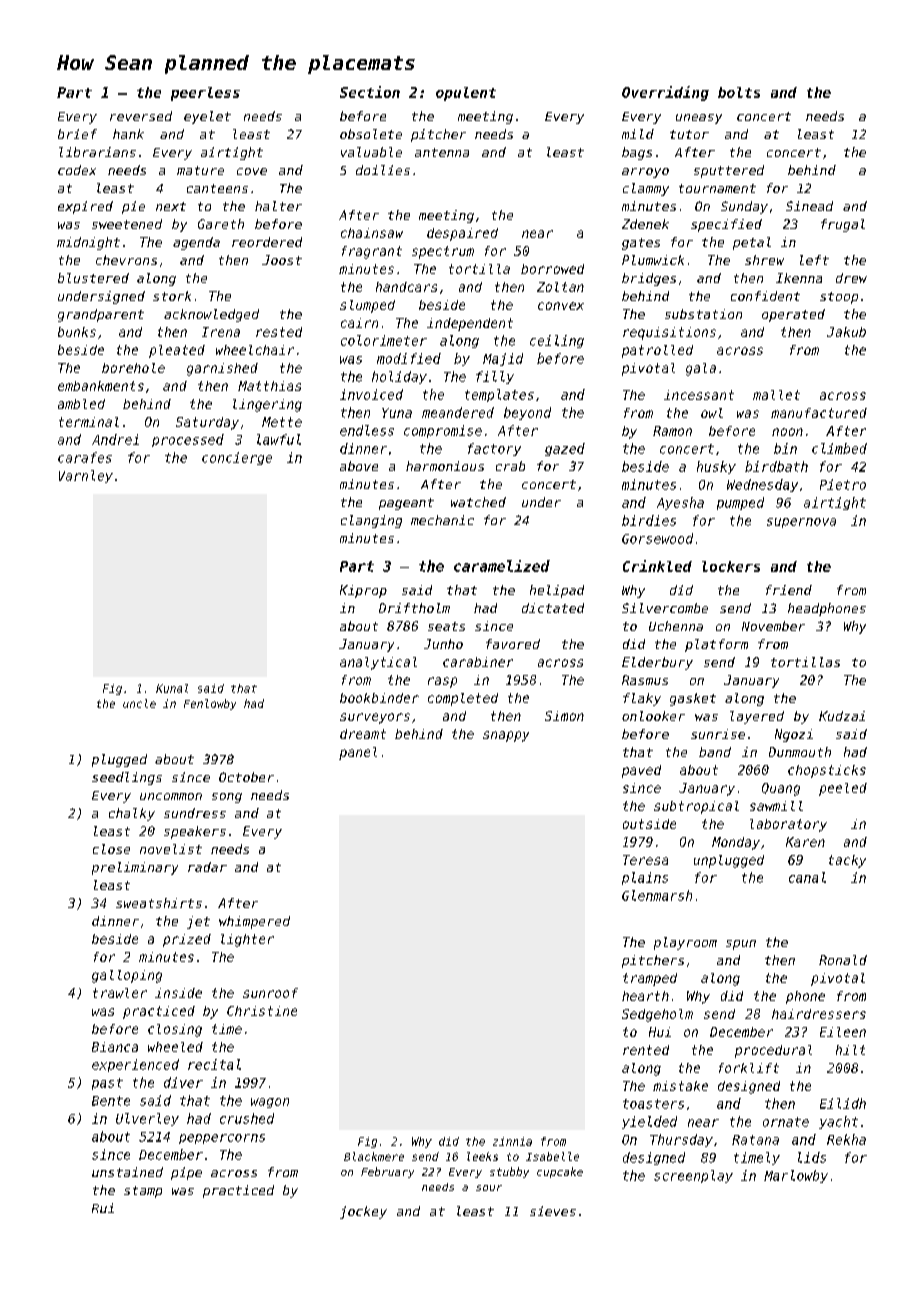 This screenshot has width=924, height=1308. What do you see at coordinates (363, 1212) in the screenshot?
I see `jockey` at bounding box center [363, 1212].
